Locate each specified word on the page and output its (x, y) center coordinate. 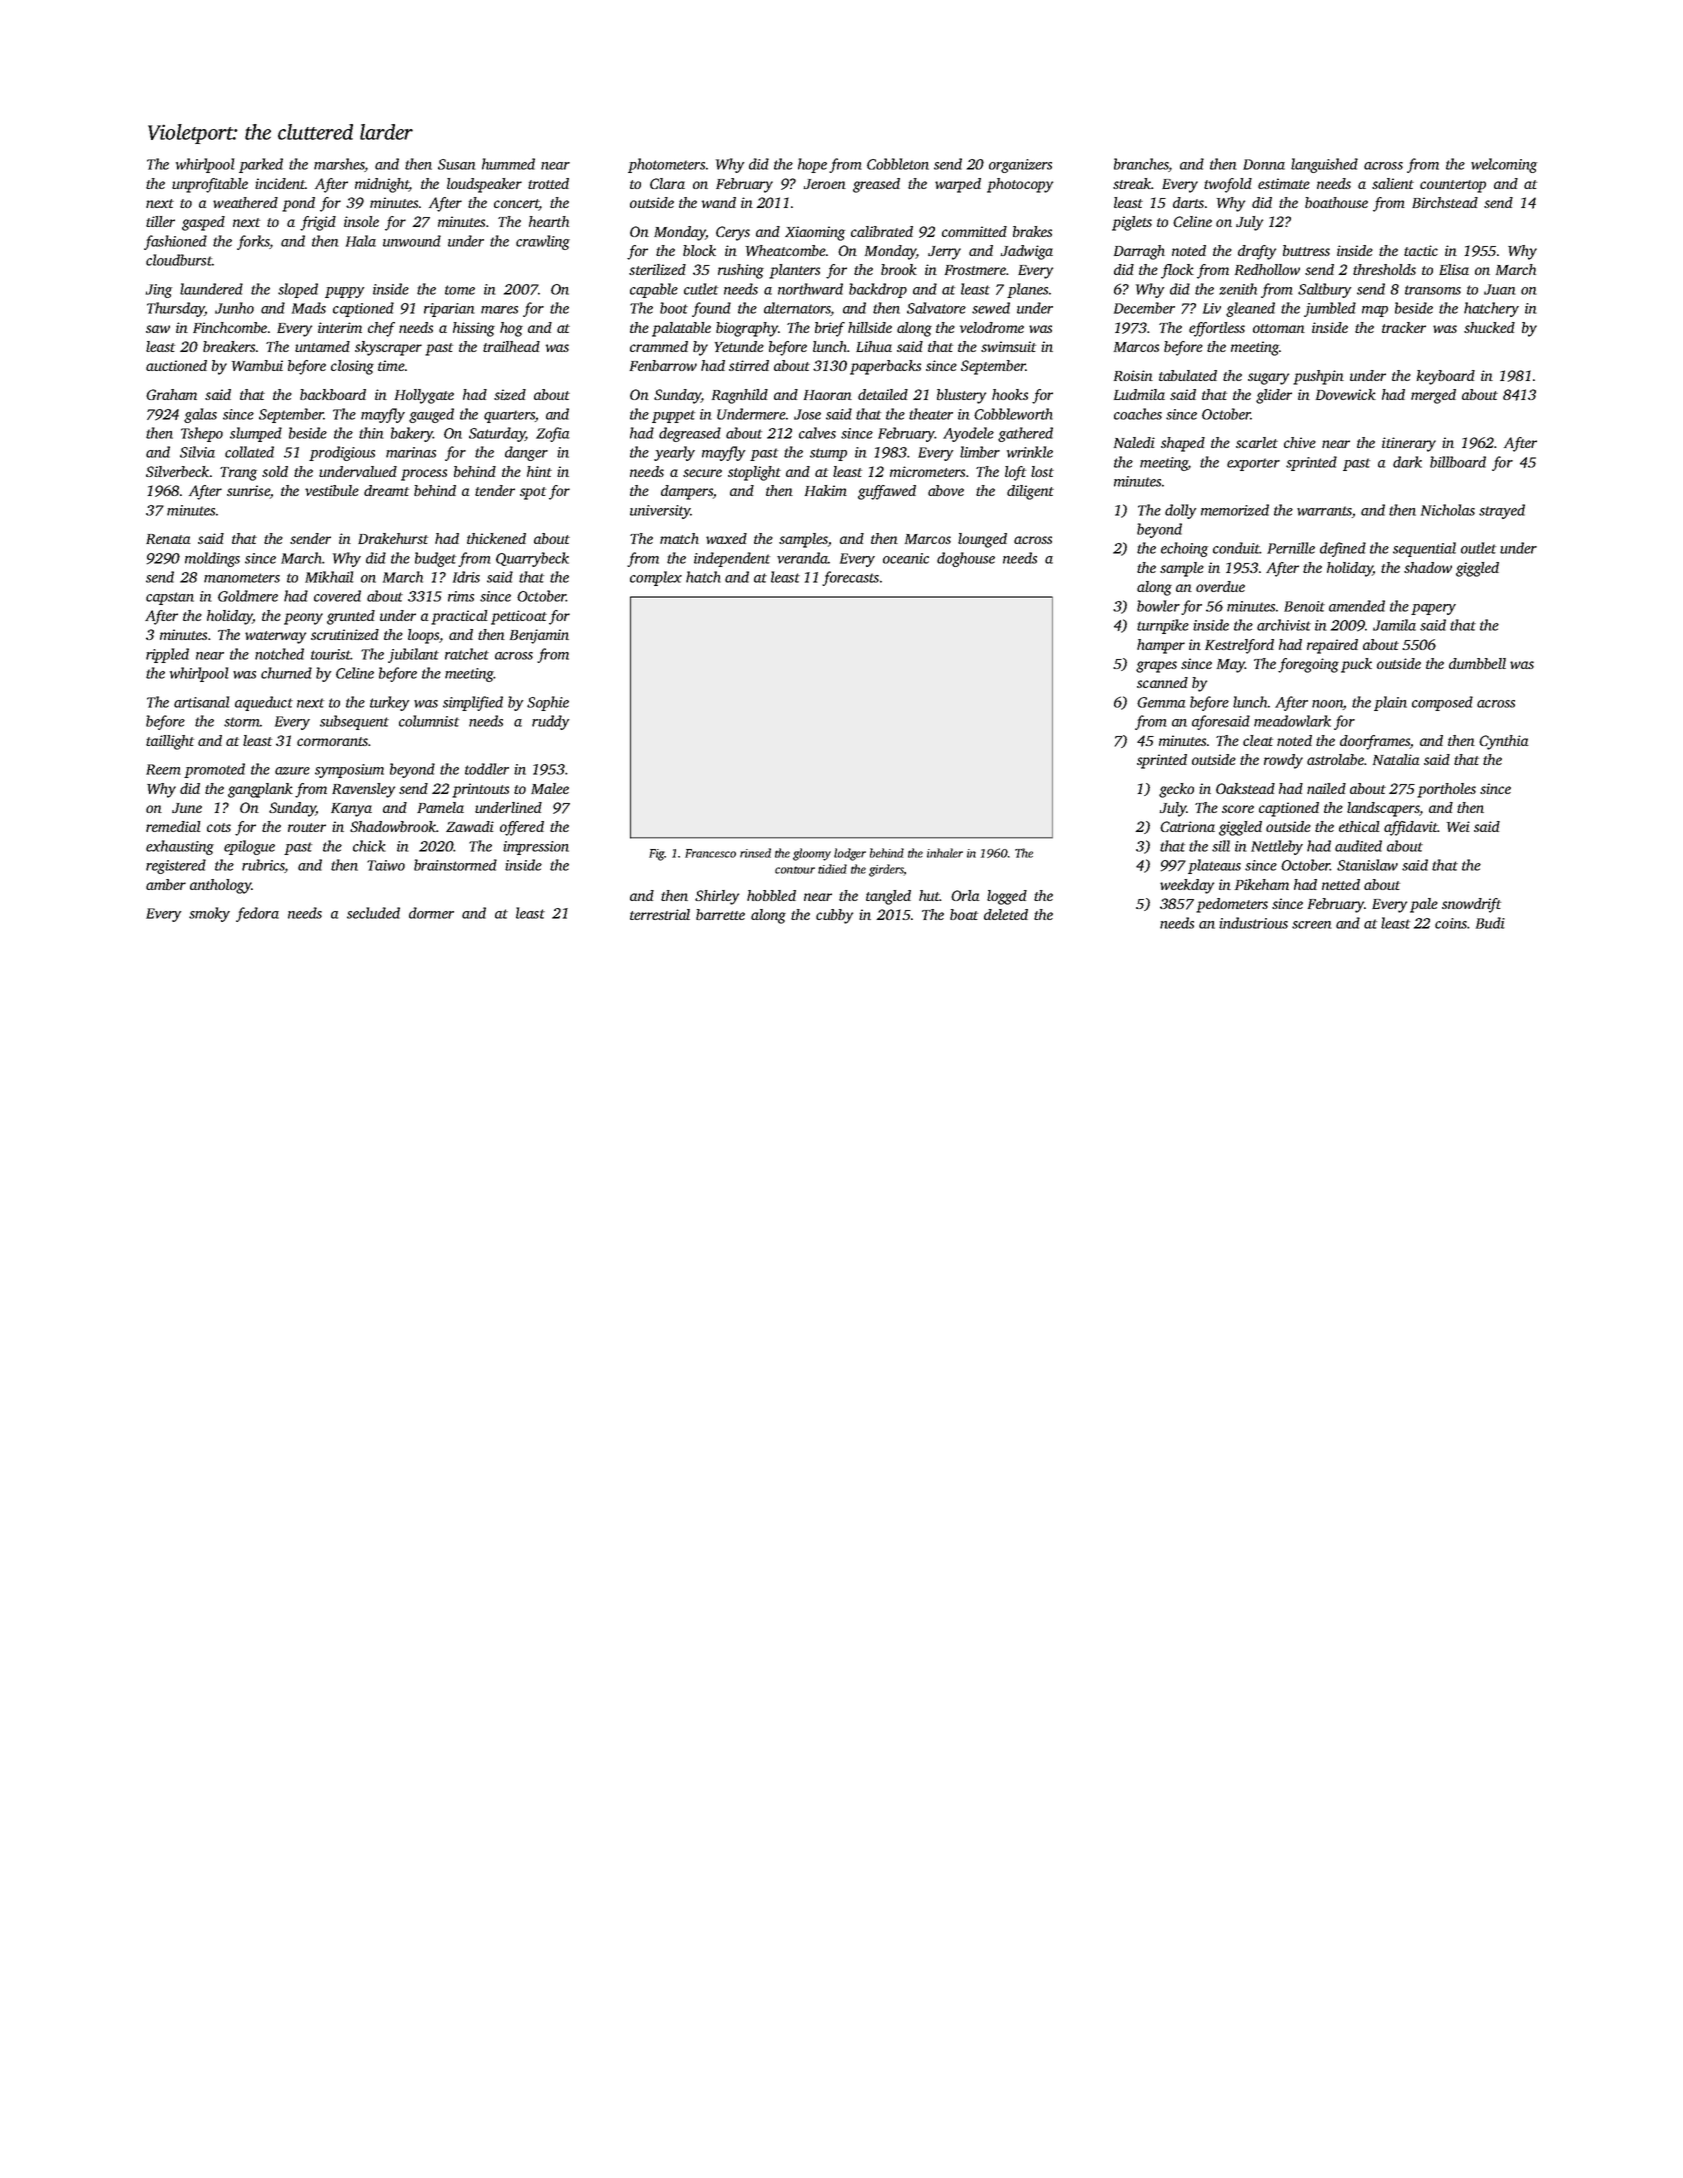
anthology (221, 886)
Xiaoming (815, 233)
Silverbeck (177, 471)
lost (1042, 471)
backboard (333, 394)
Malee (550, 788)
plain (1390, 703)
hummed (508, 164)
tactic (1421, 250)
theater (931, 414)
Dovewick (1346, 394)
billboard (1458, 462)
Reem (163, 769)
